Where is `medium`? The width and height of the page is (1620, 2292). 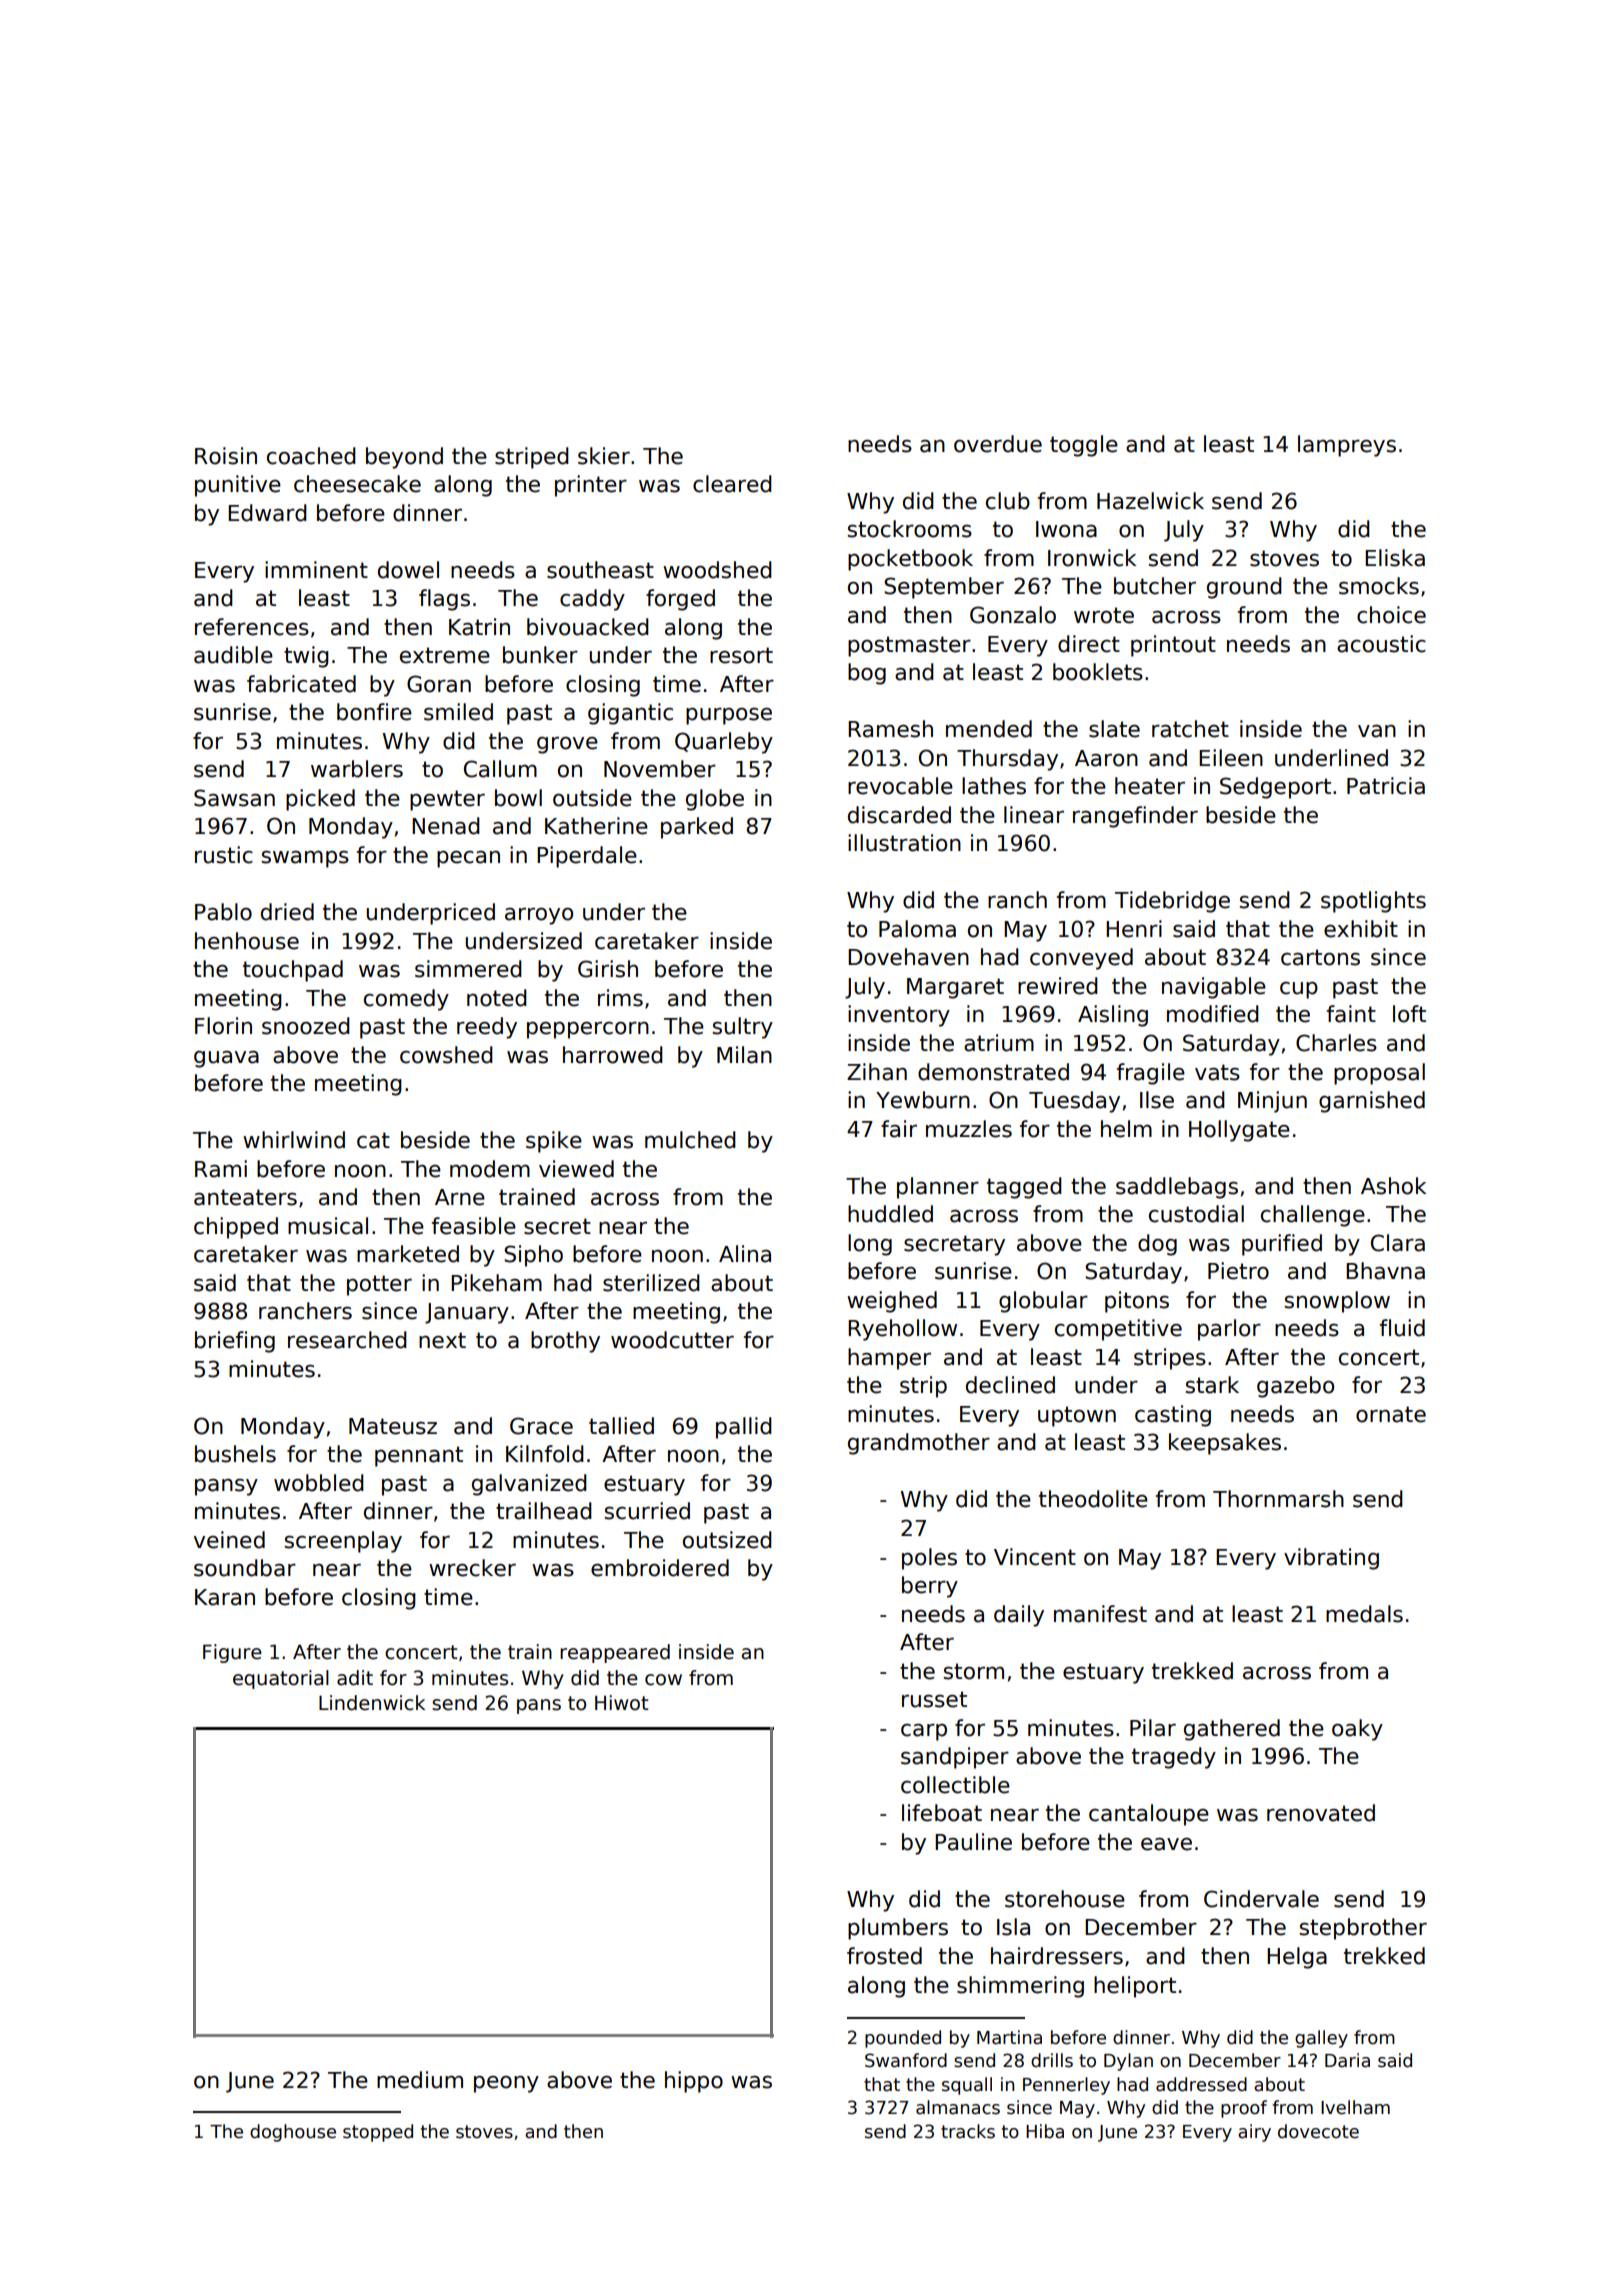
medium is located at coordinates (420, 2080).
